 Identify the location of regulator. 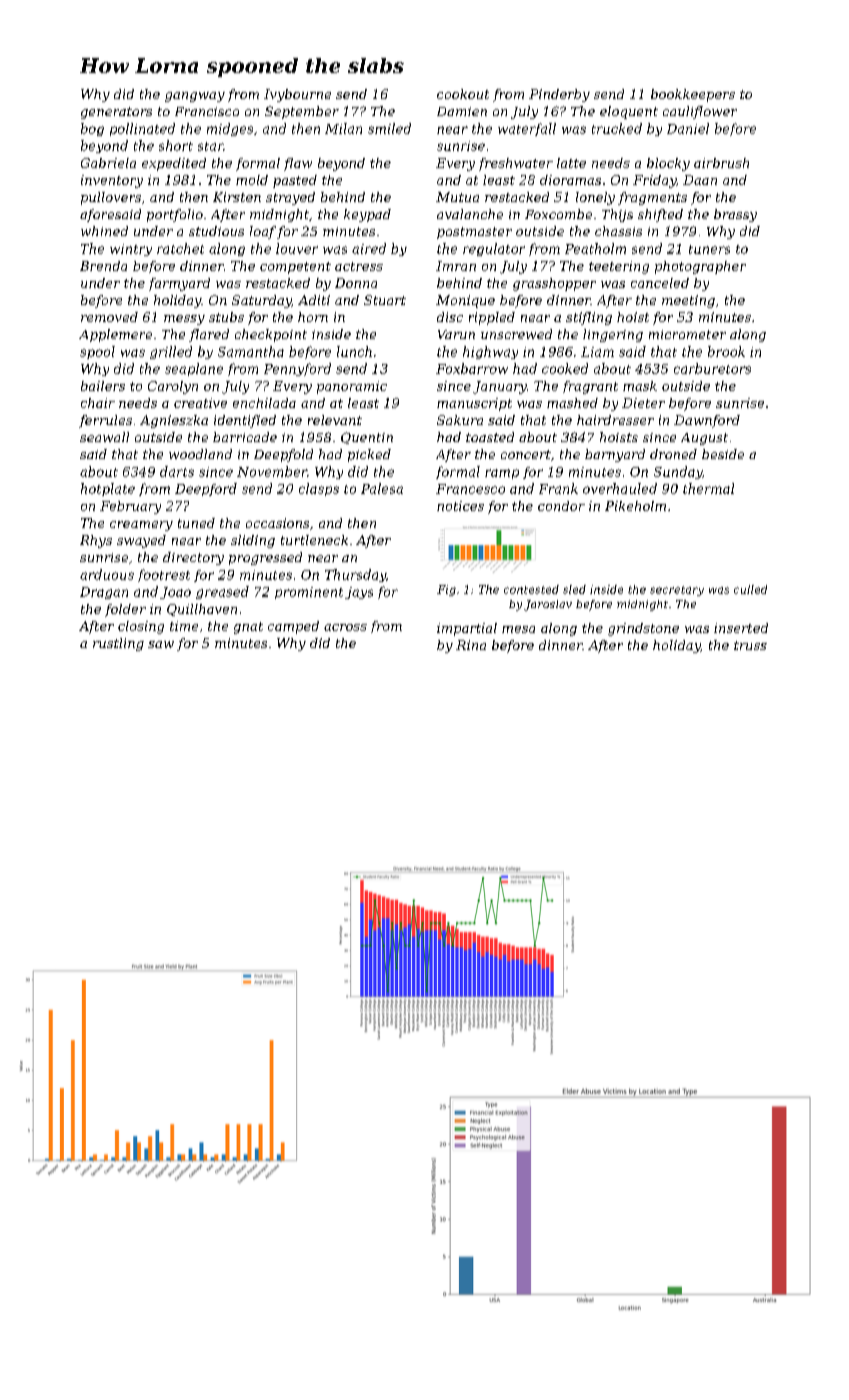
(494, 249).
